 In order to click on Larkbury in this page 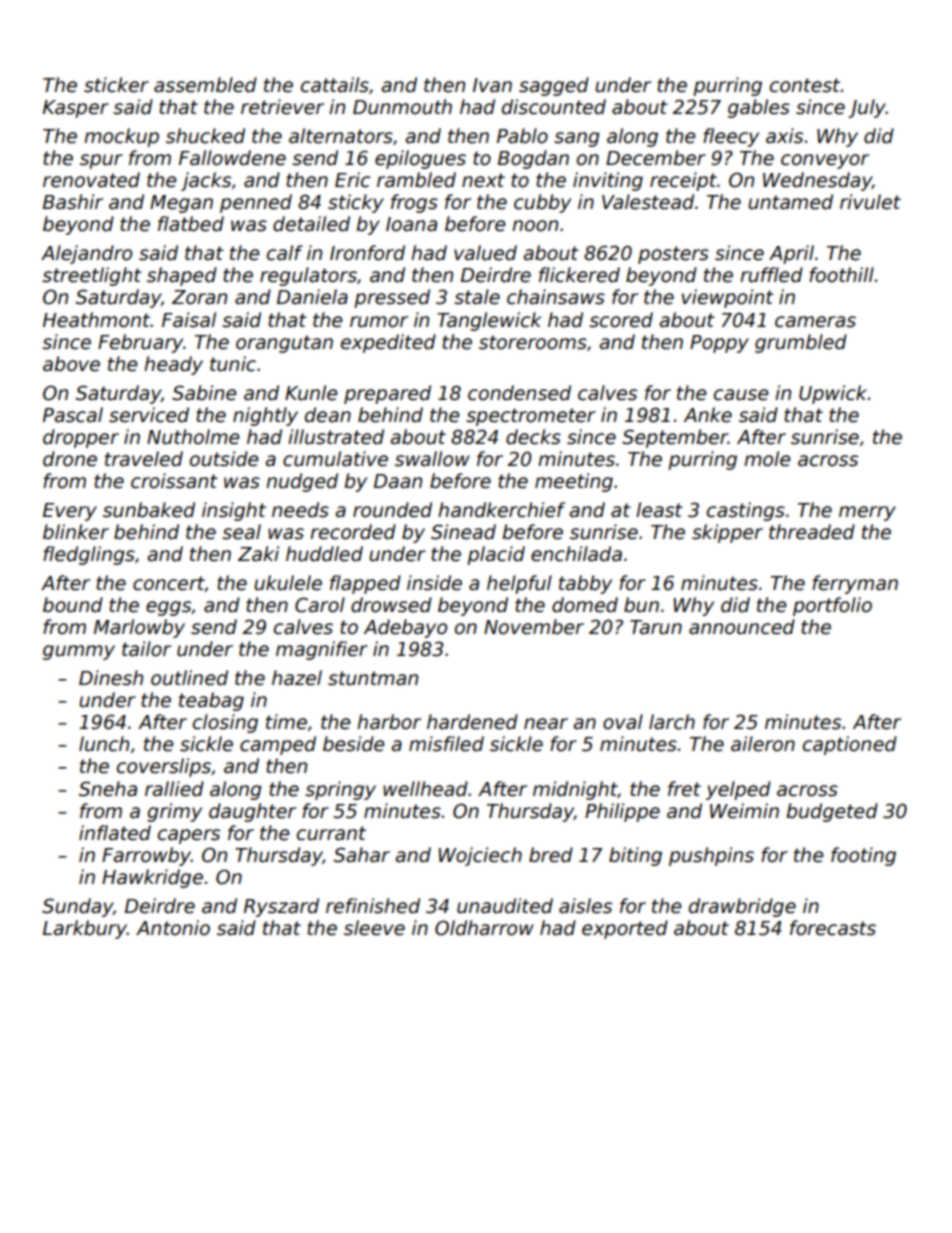, I will do `click(85, 929)`.
